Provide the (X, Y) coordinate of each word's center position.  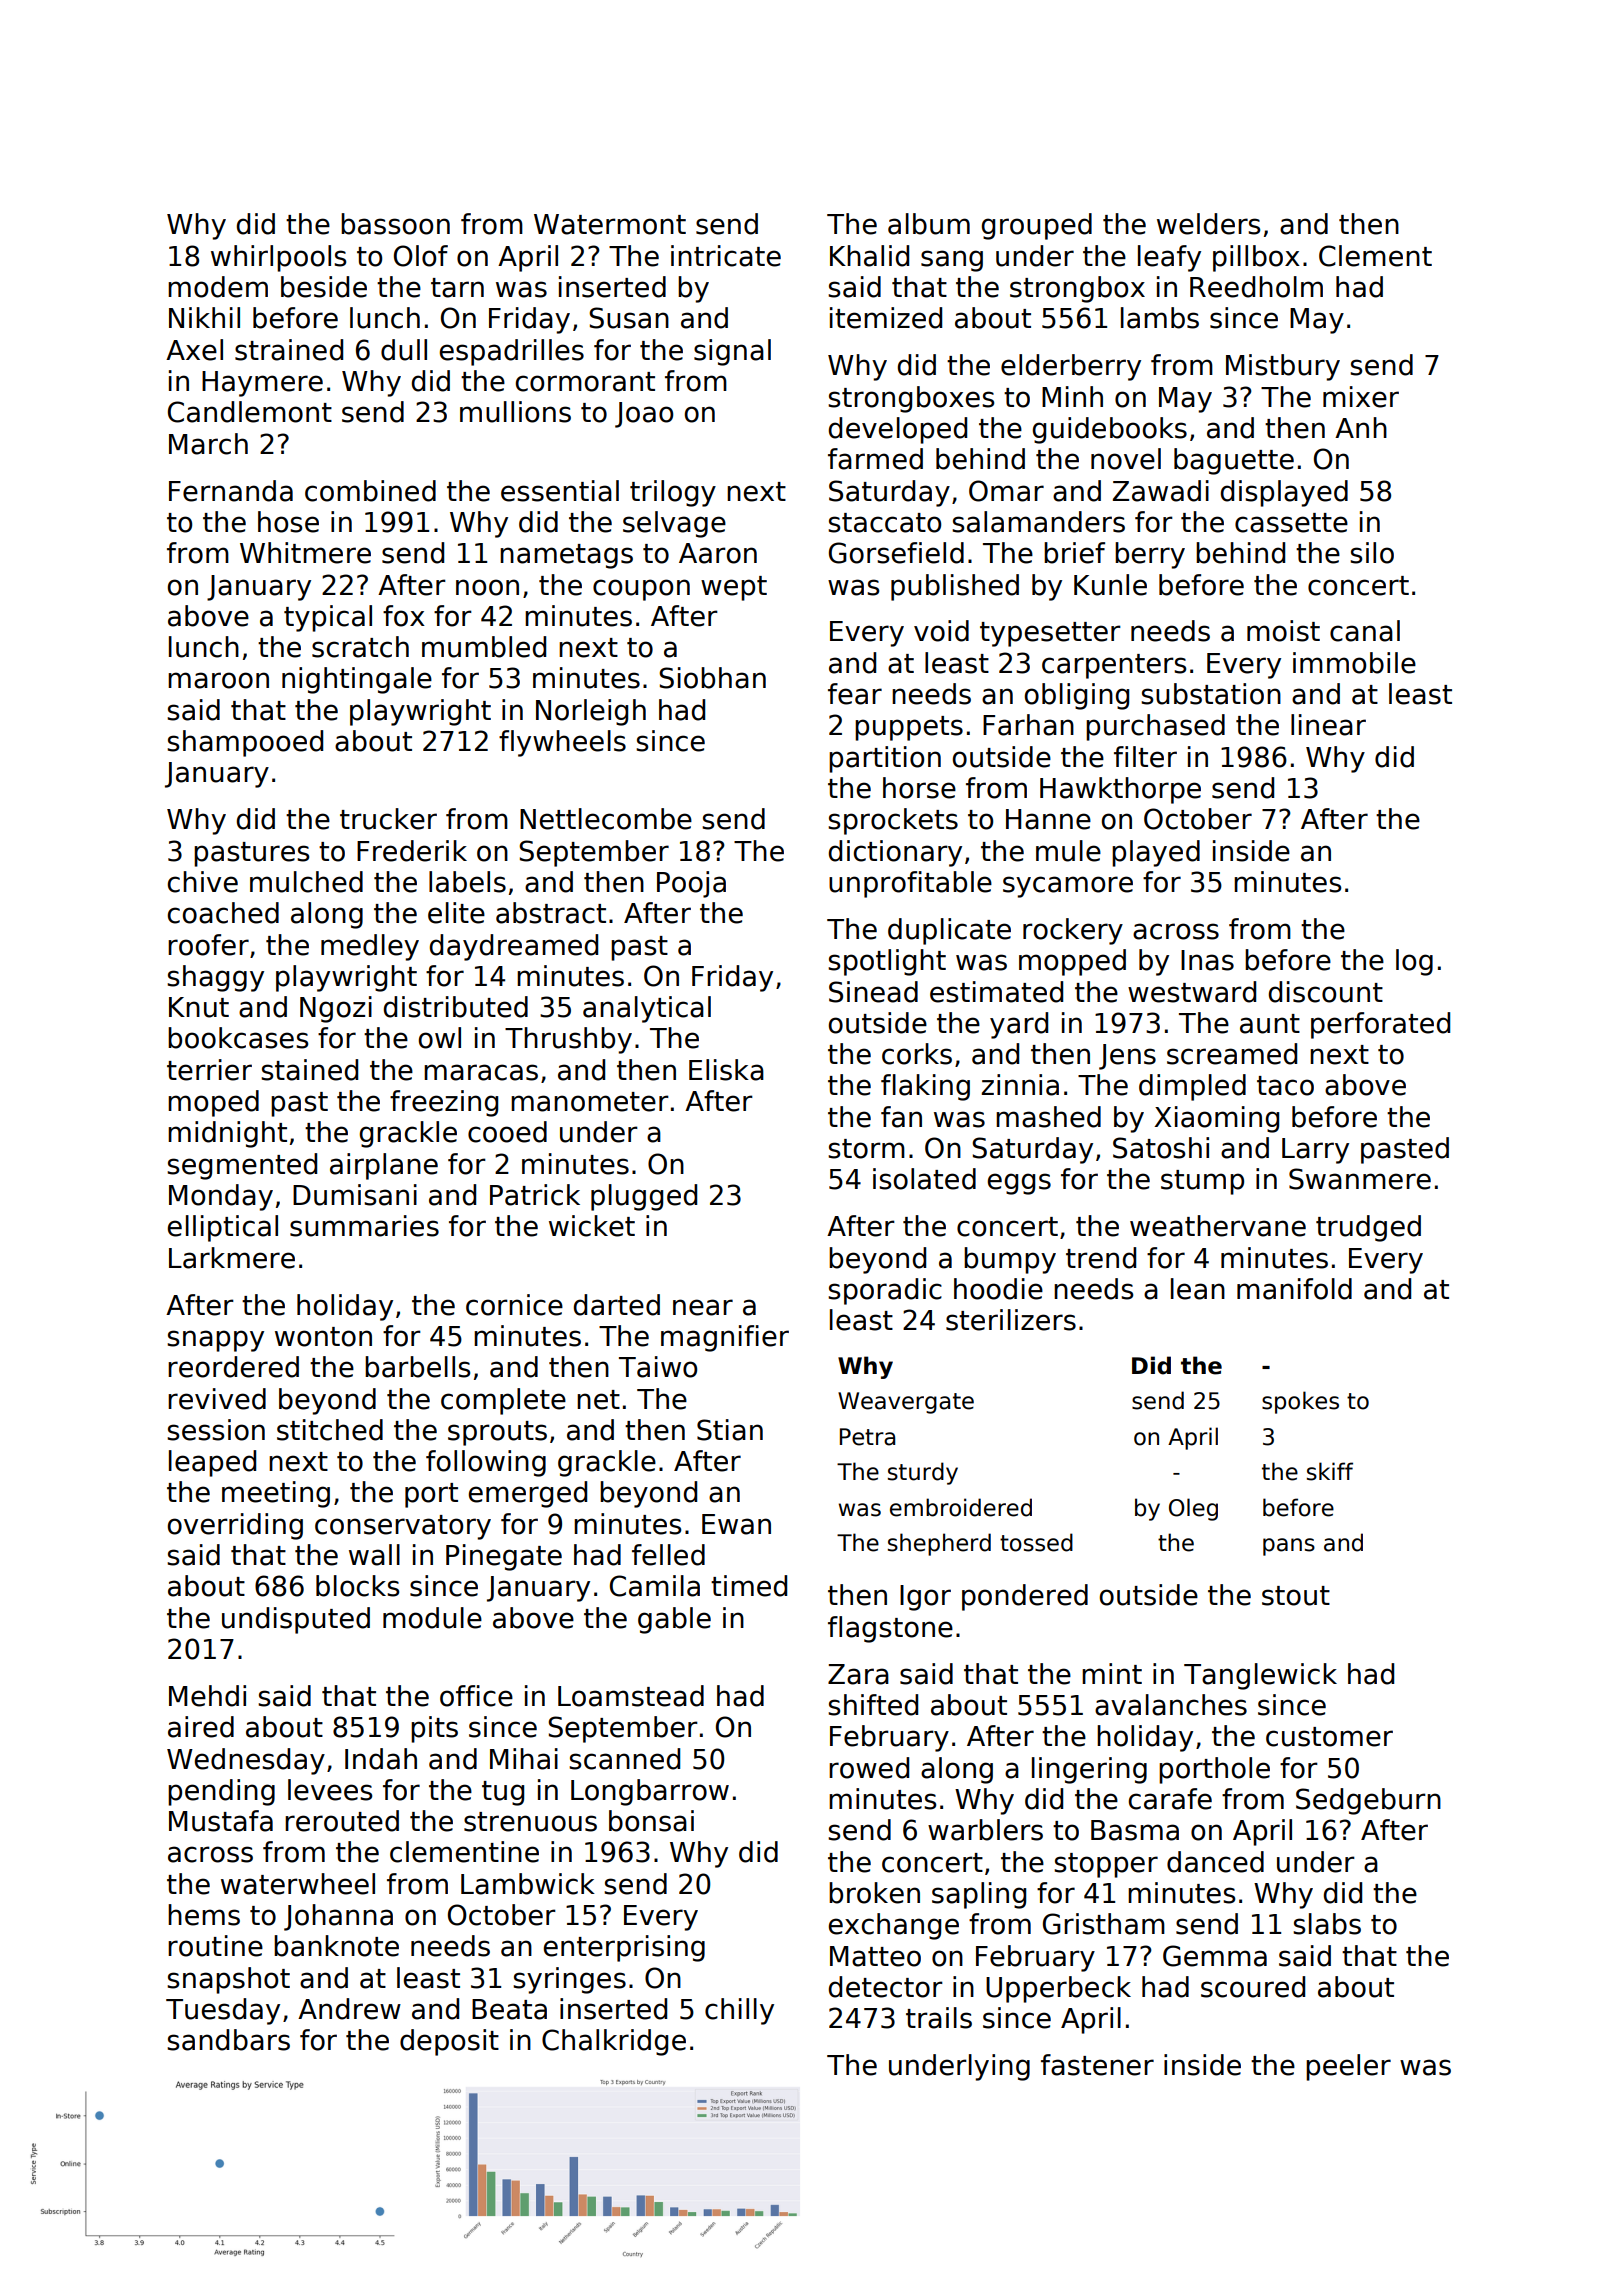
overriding (235, 1526)
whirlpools (278, 258)
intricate (726, 256)
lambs (1160, 318)
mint (1112, 1673)
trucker (388, 819)
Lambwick (528, 1884)
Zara (858, 1674)
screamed (1232, 1054)
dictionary (895, 853)
